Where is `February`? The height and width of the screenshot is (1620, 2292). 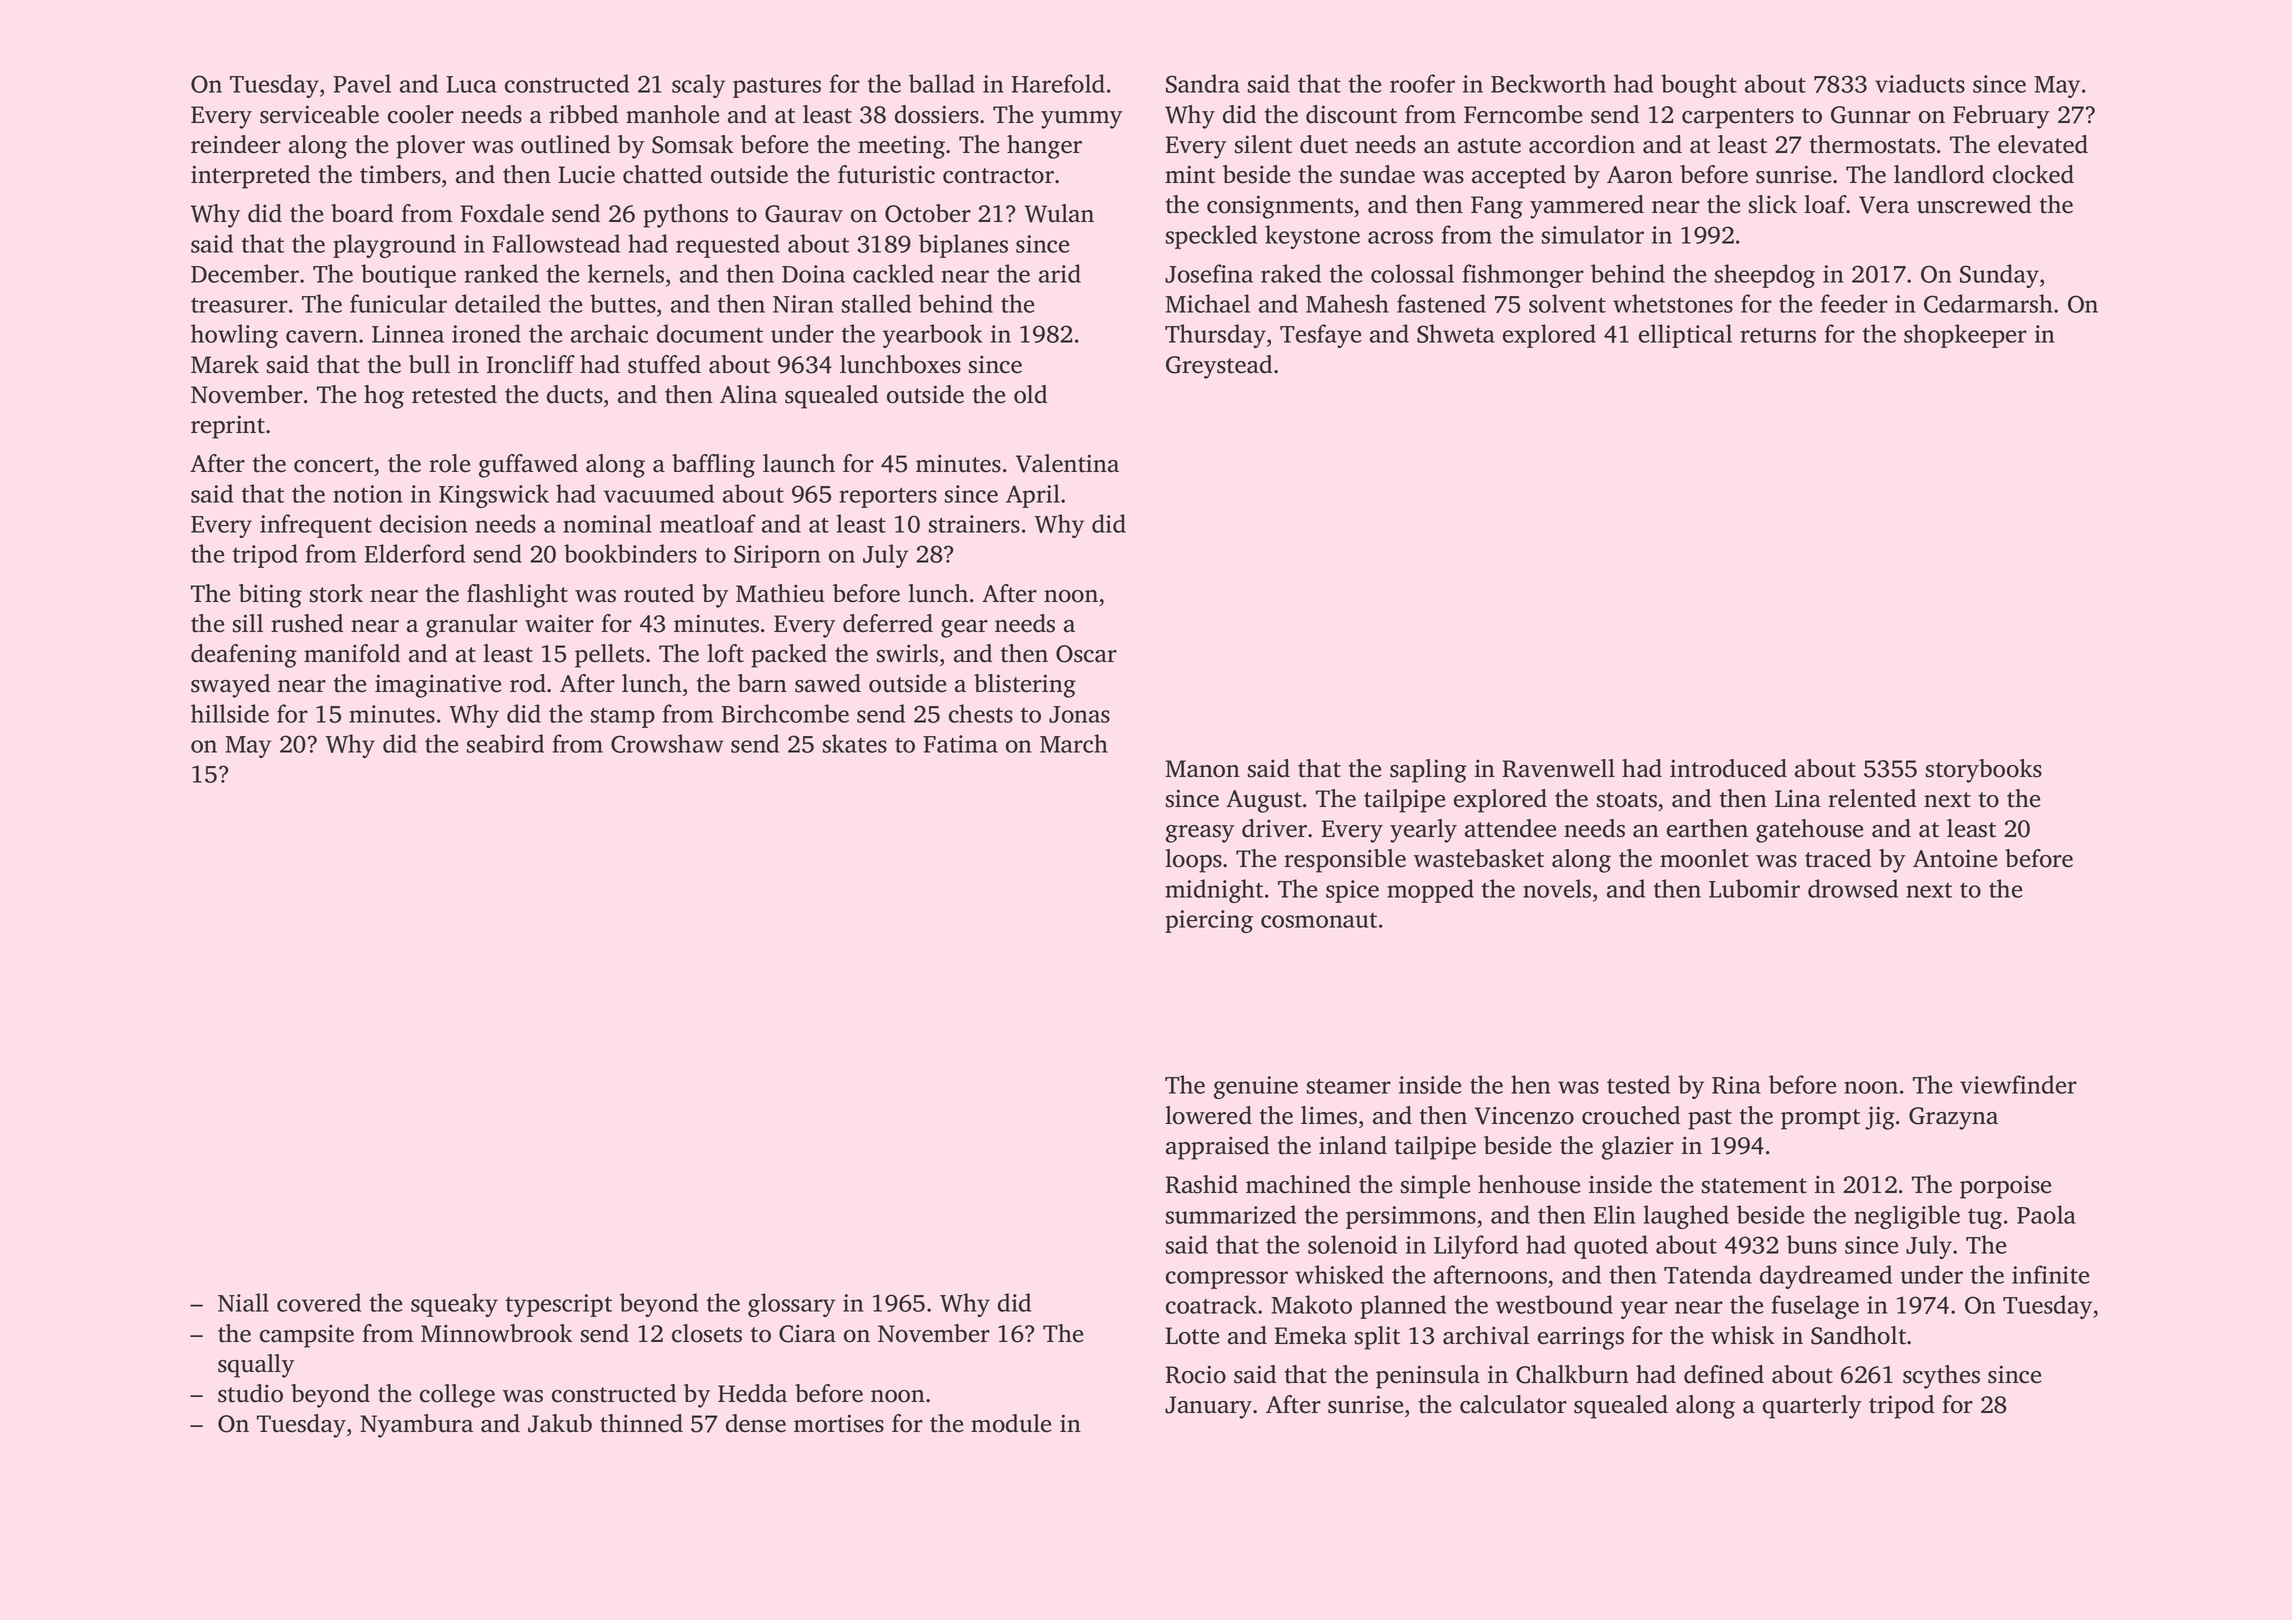
February is located at coordinates (2001, 117).
